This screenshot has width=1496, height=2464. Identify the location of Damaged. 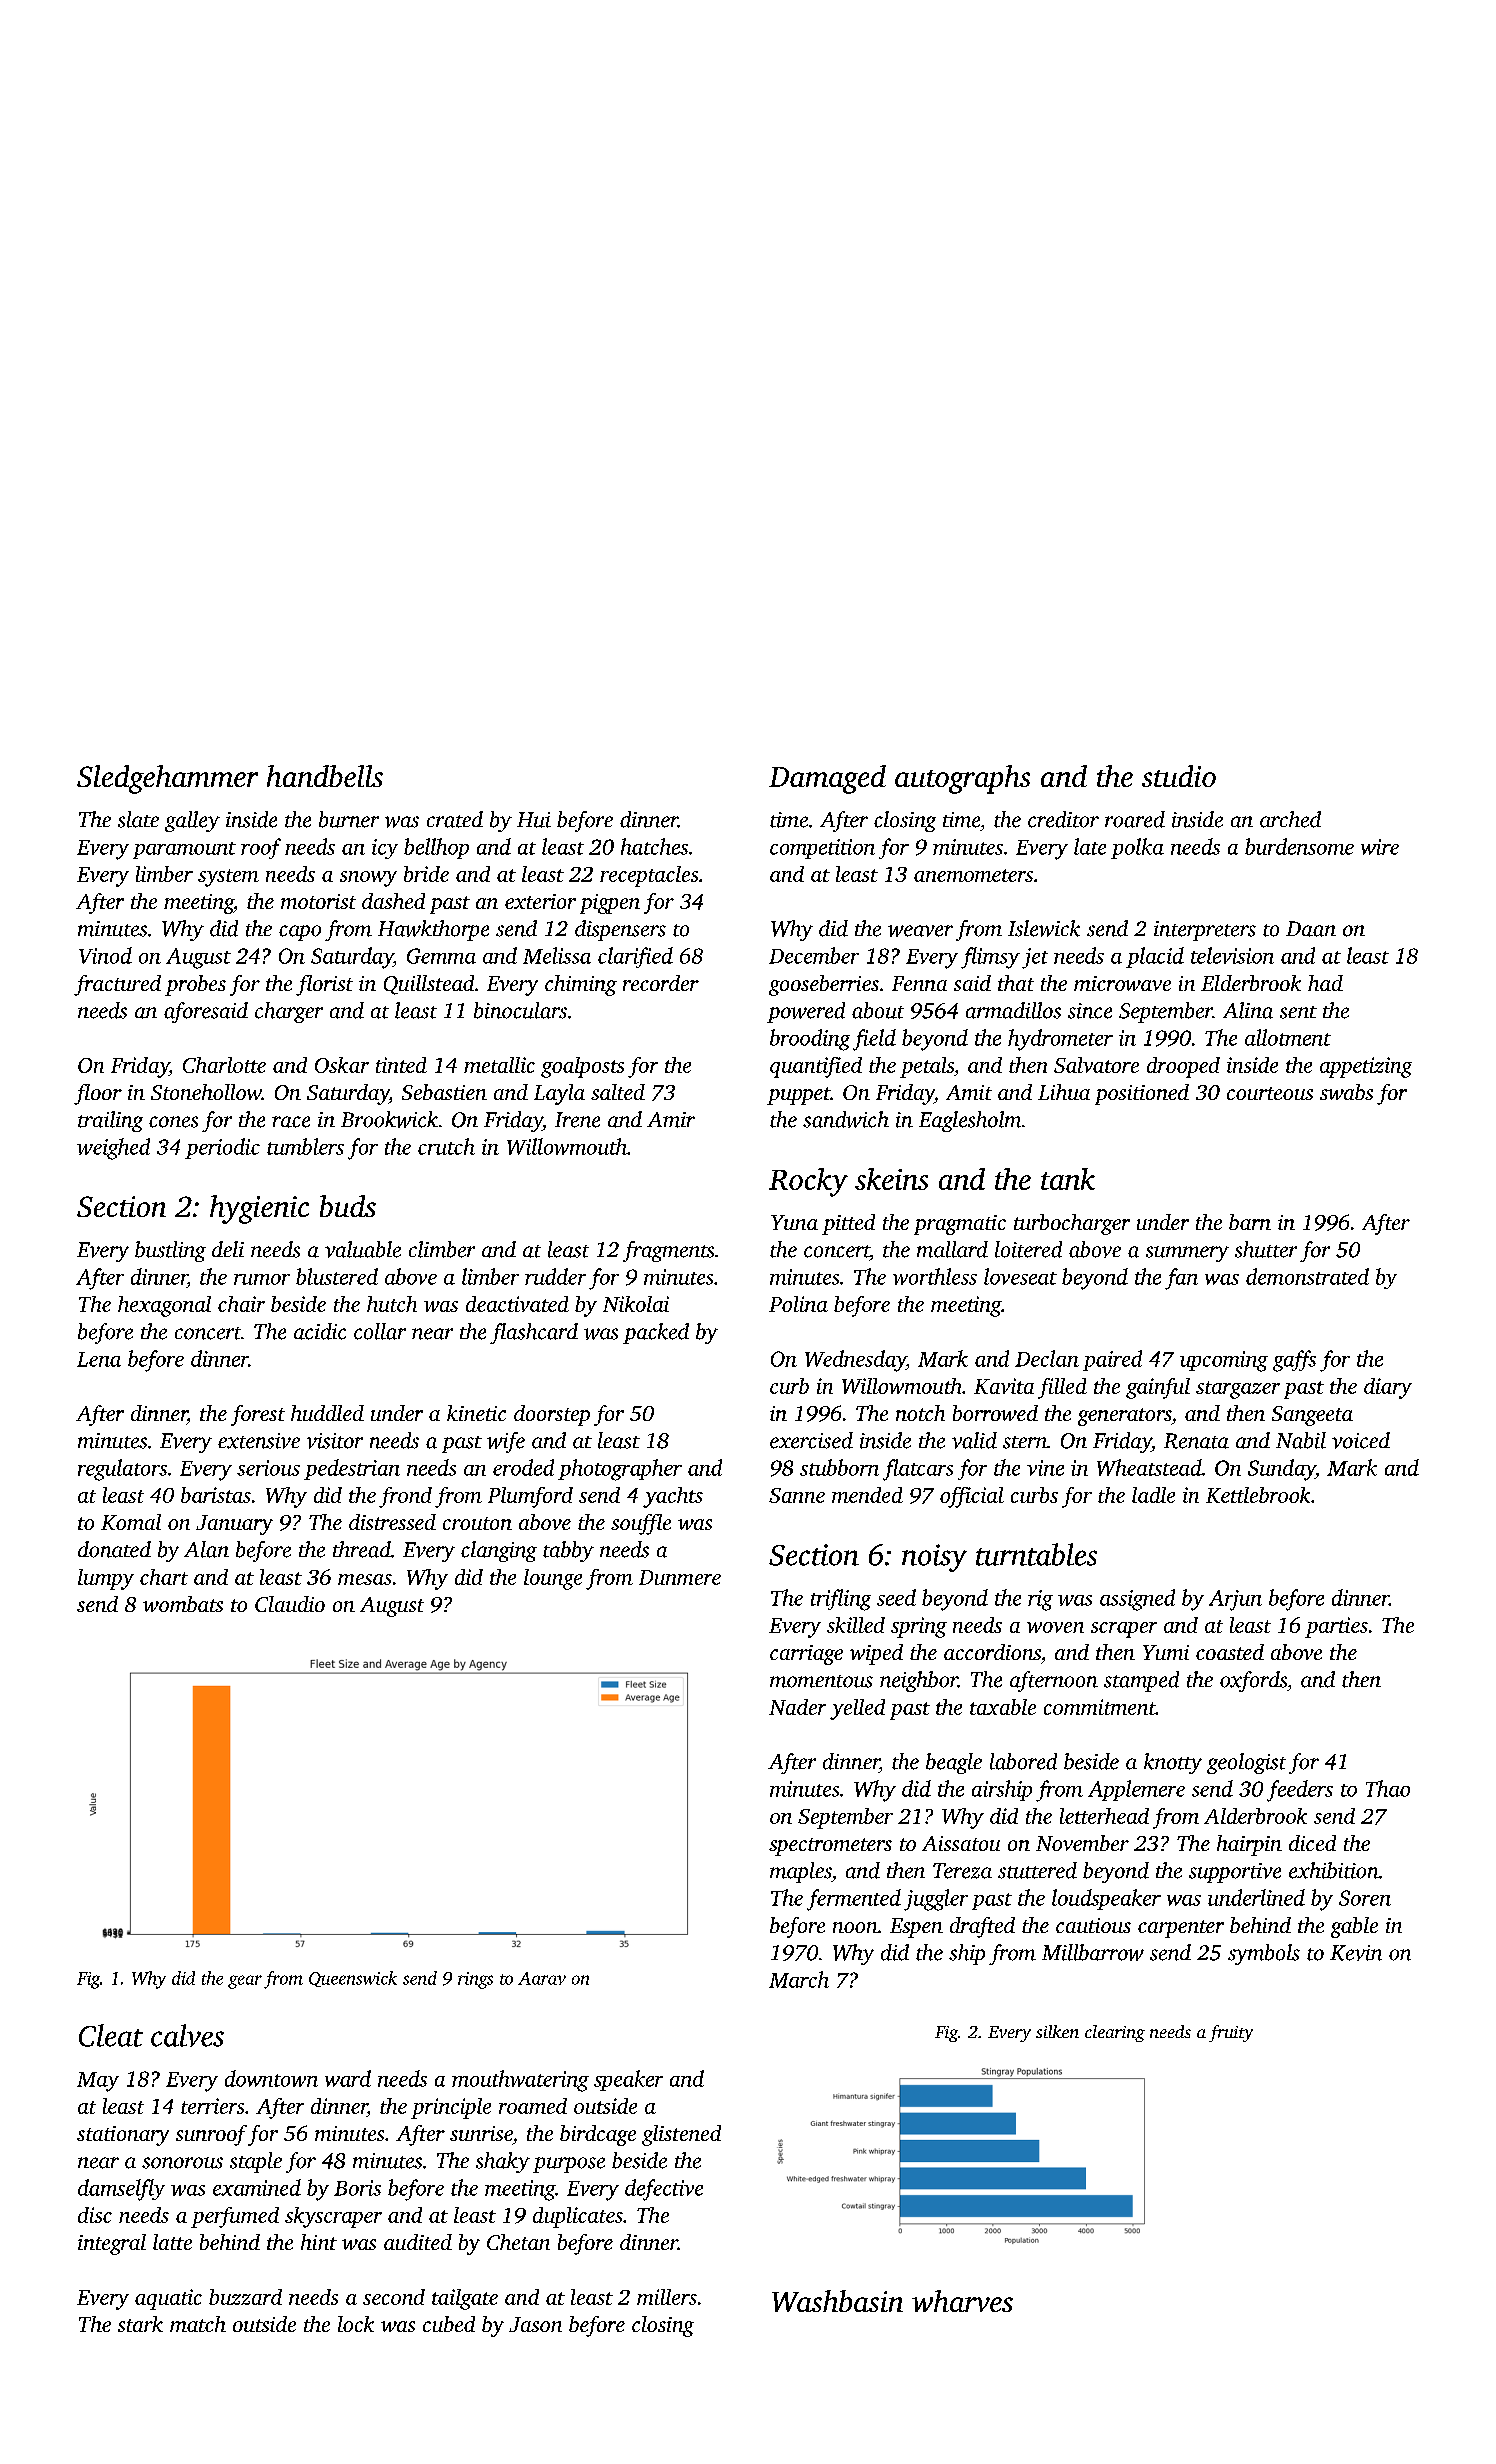
(827, 779).
